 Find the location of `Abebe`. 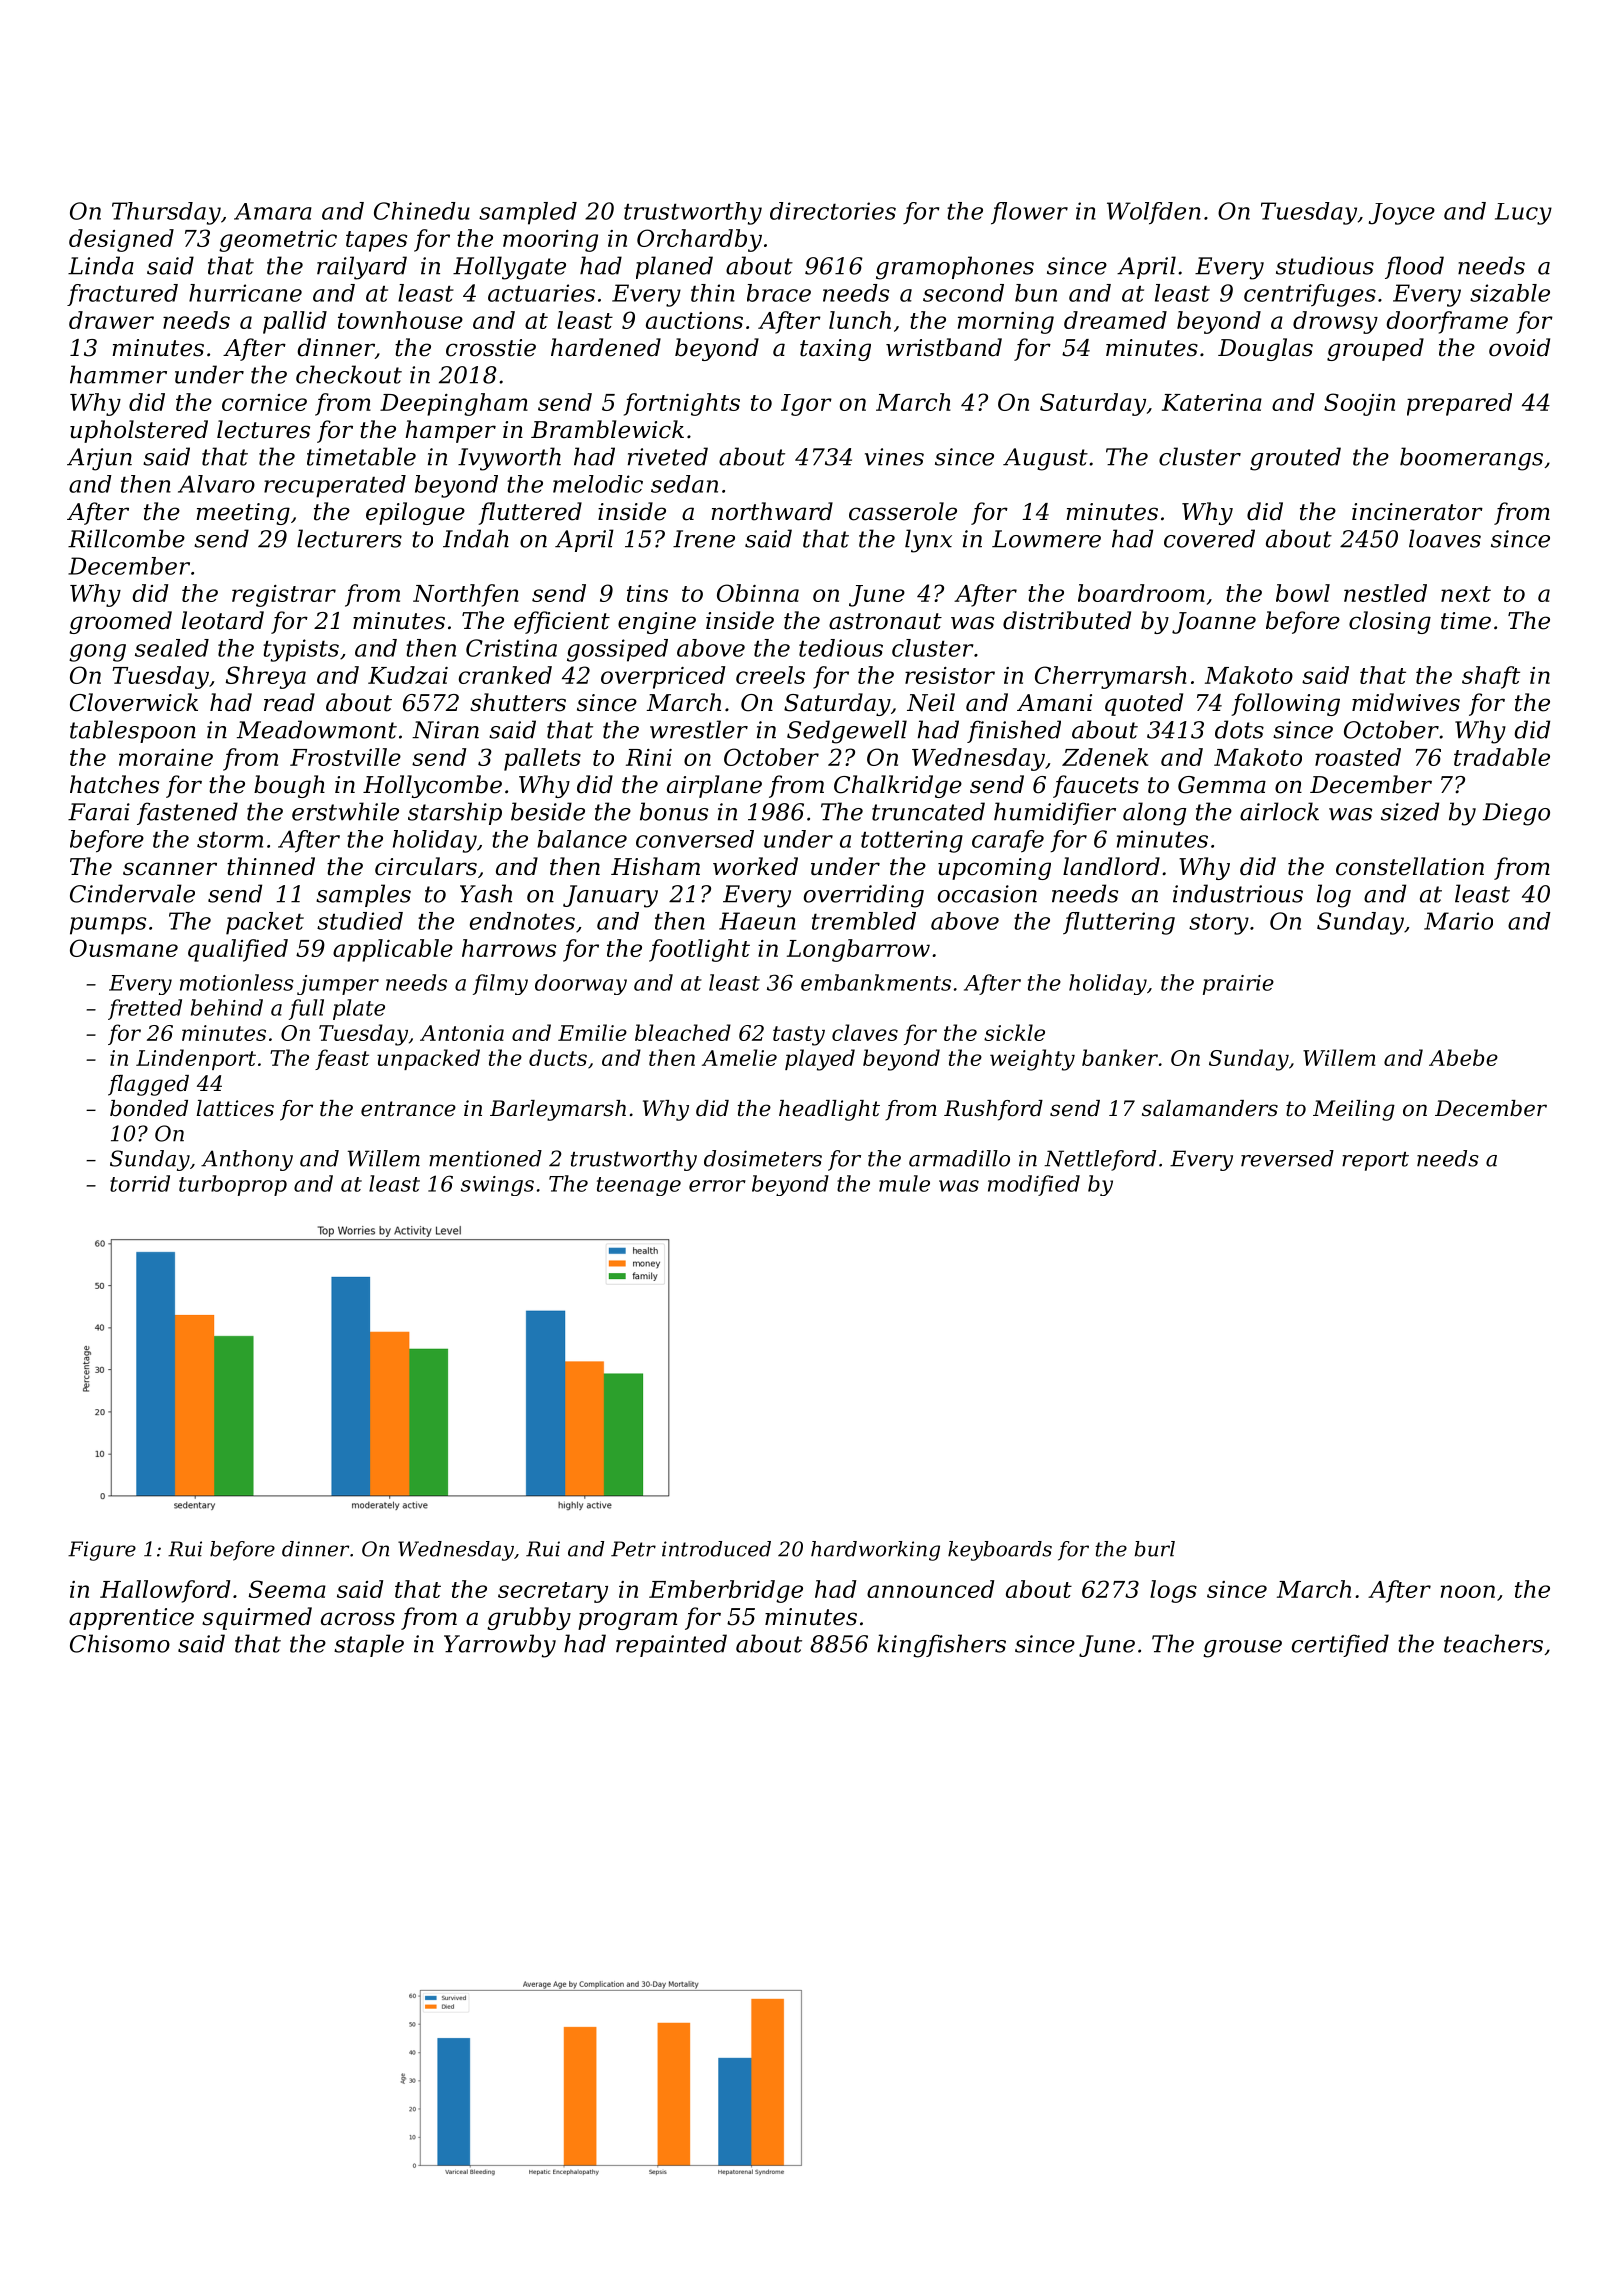

Abebe is located at coordinates (1463, 1057).
